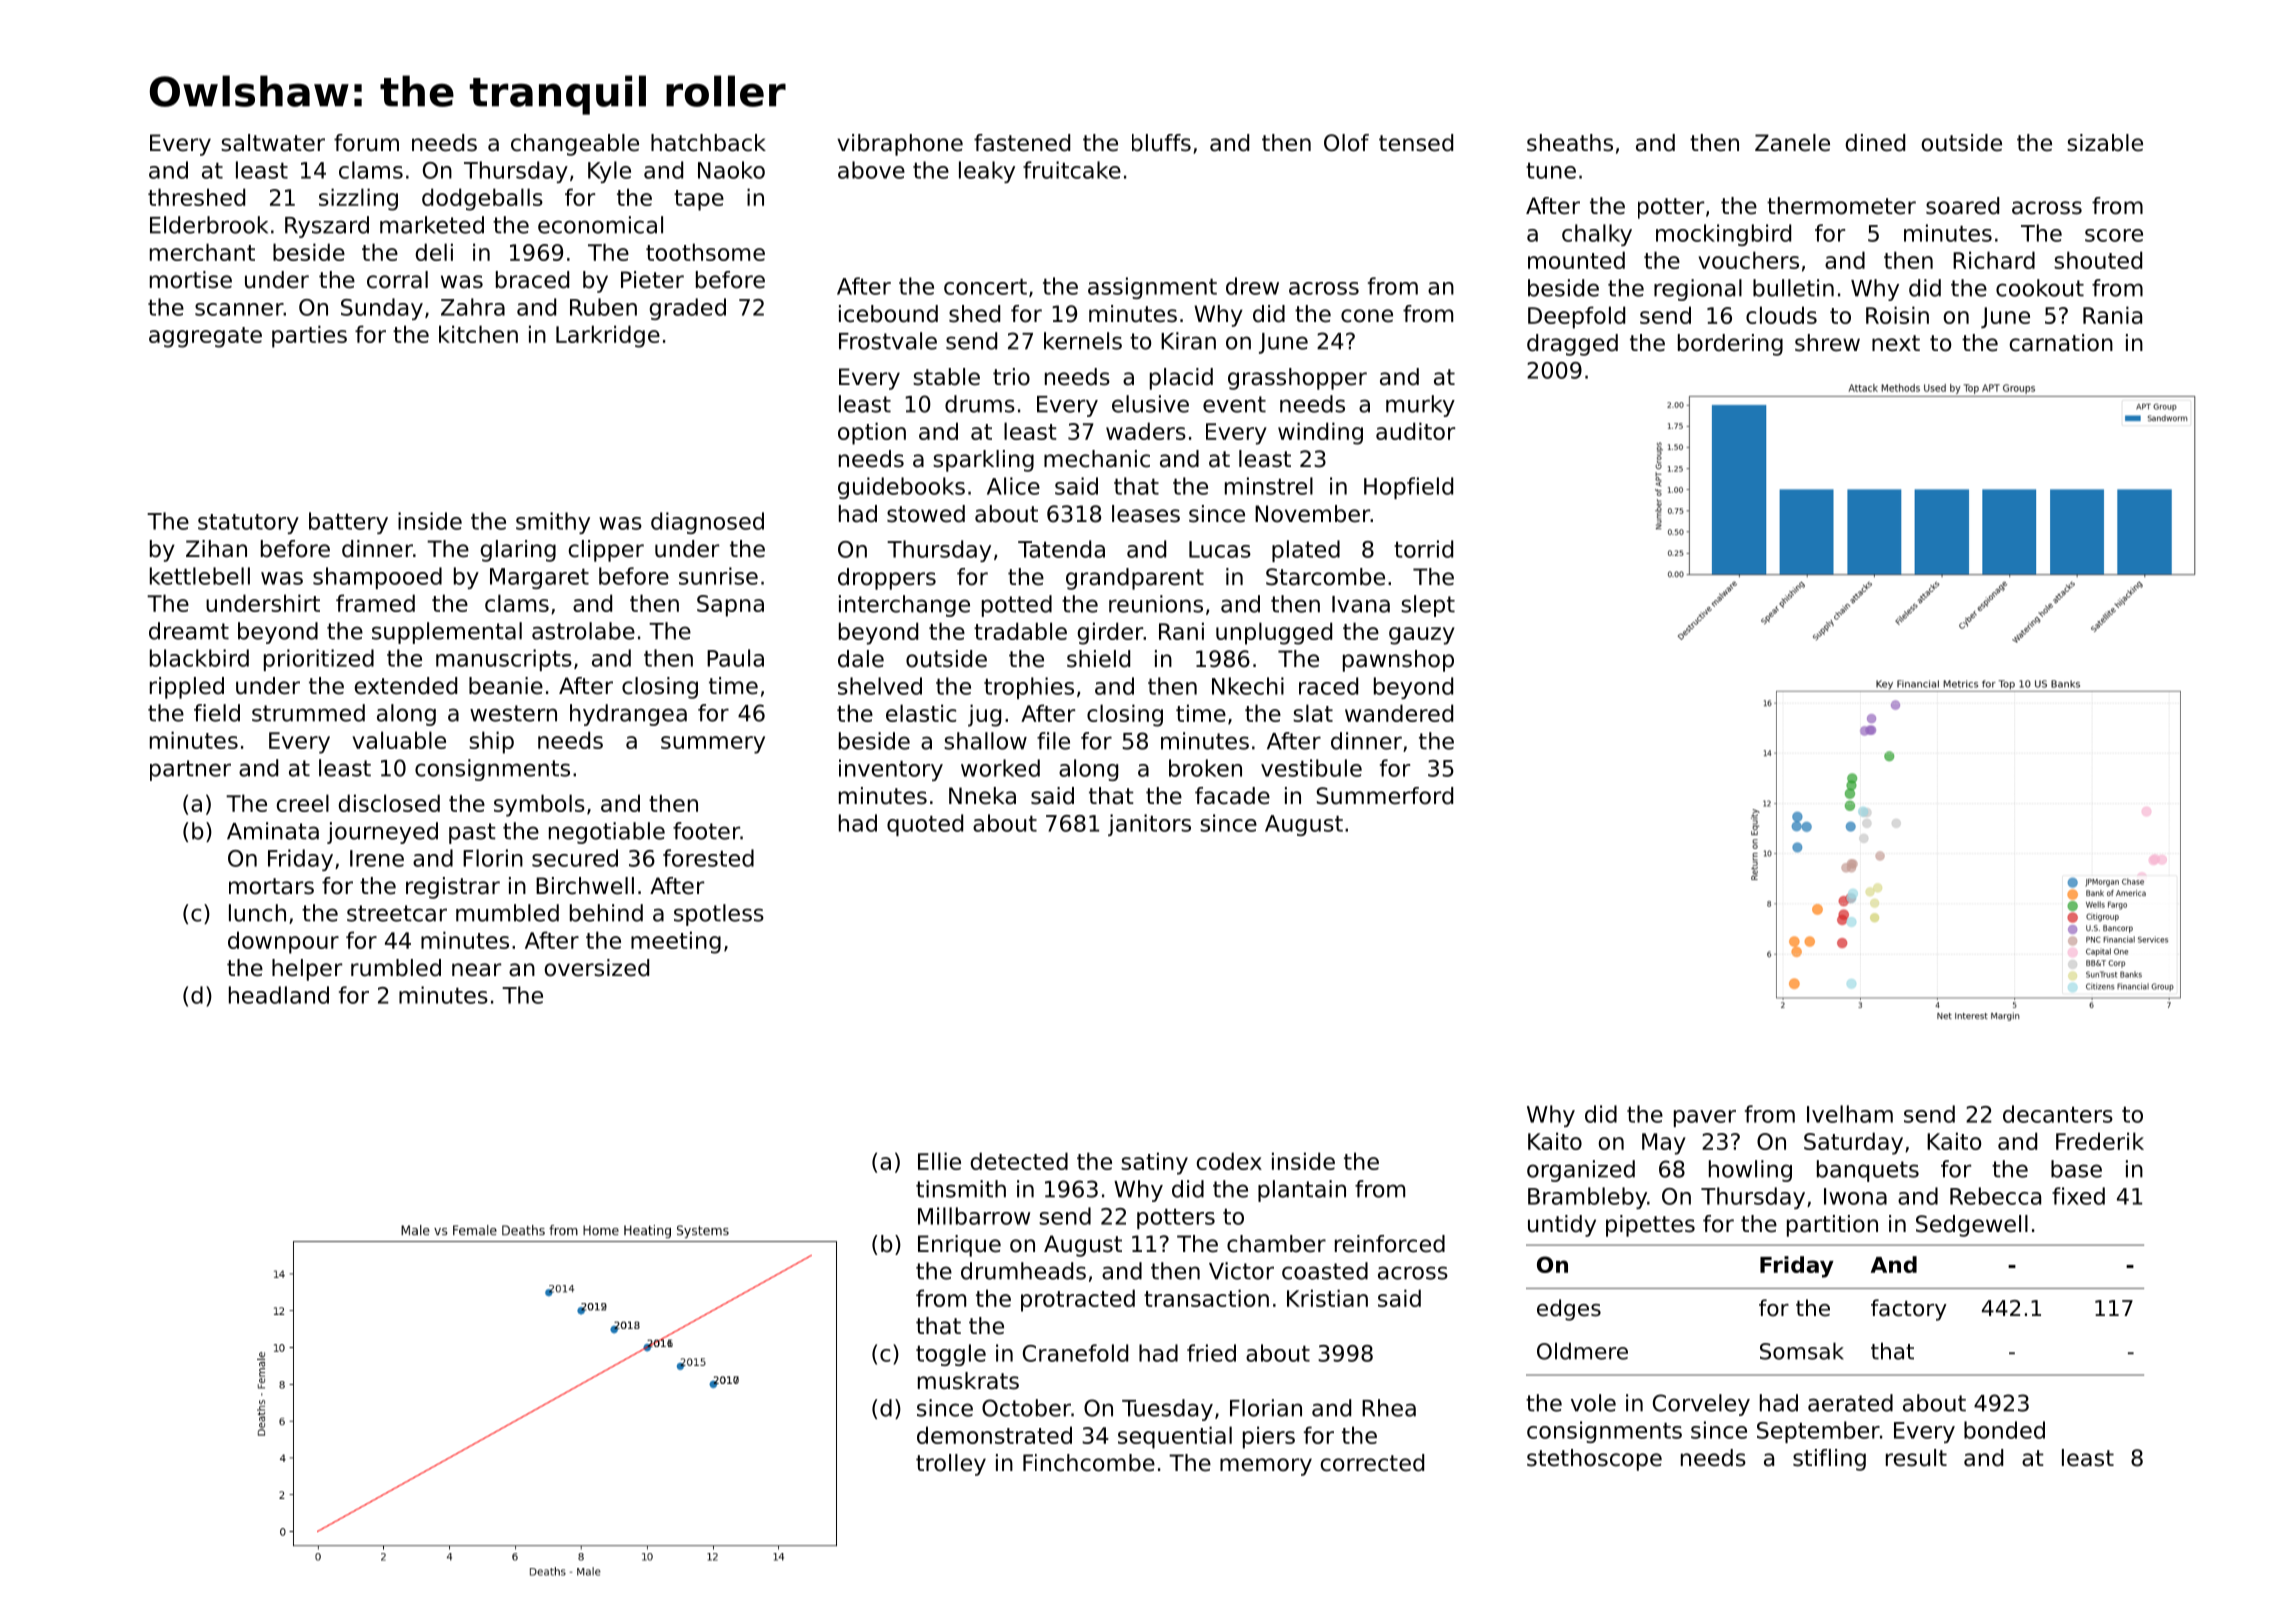 This image has height=1620, width=2292. Describe the element at coordinates (1423, 549) in the image. I see `torrid` at that location.
